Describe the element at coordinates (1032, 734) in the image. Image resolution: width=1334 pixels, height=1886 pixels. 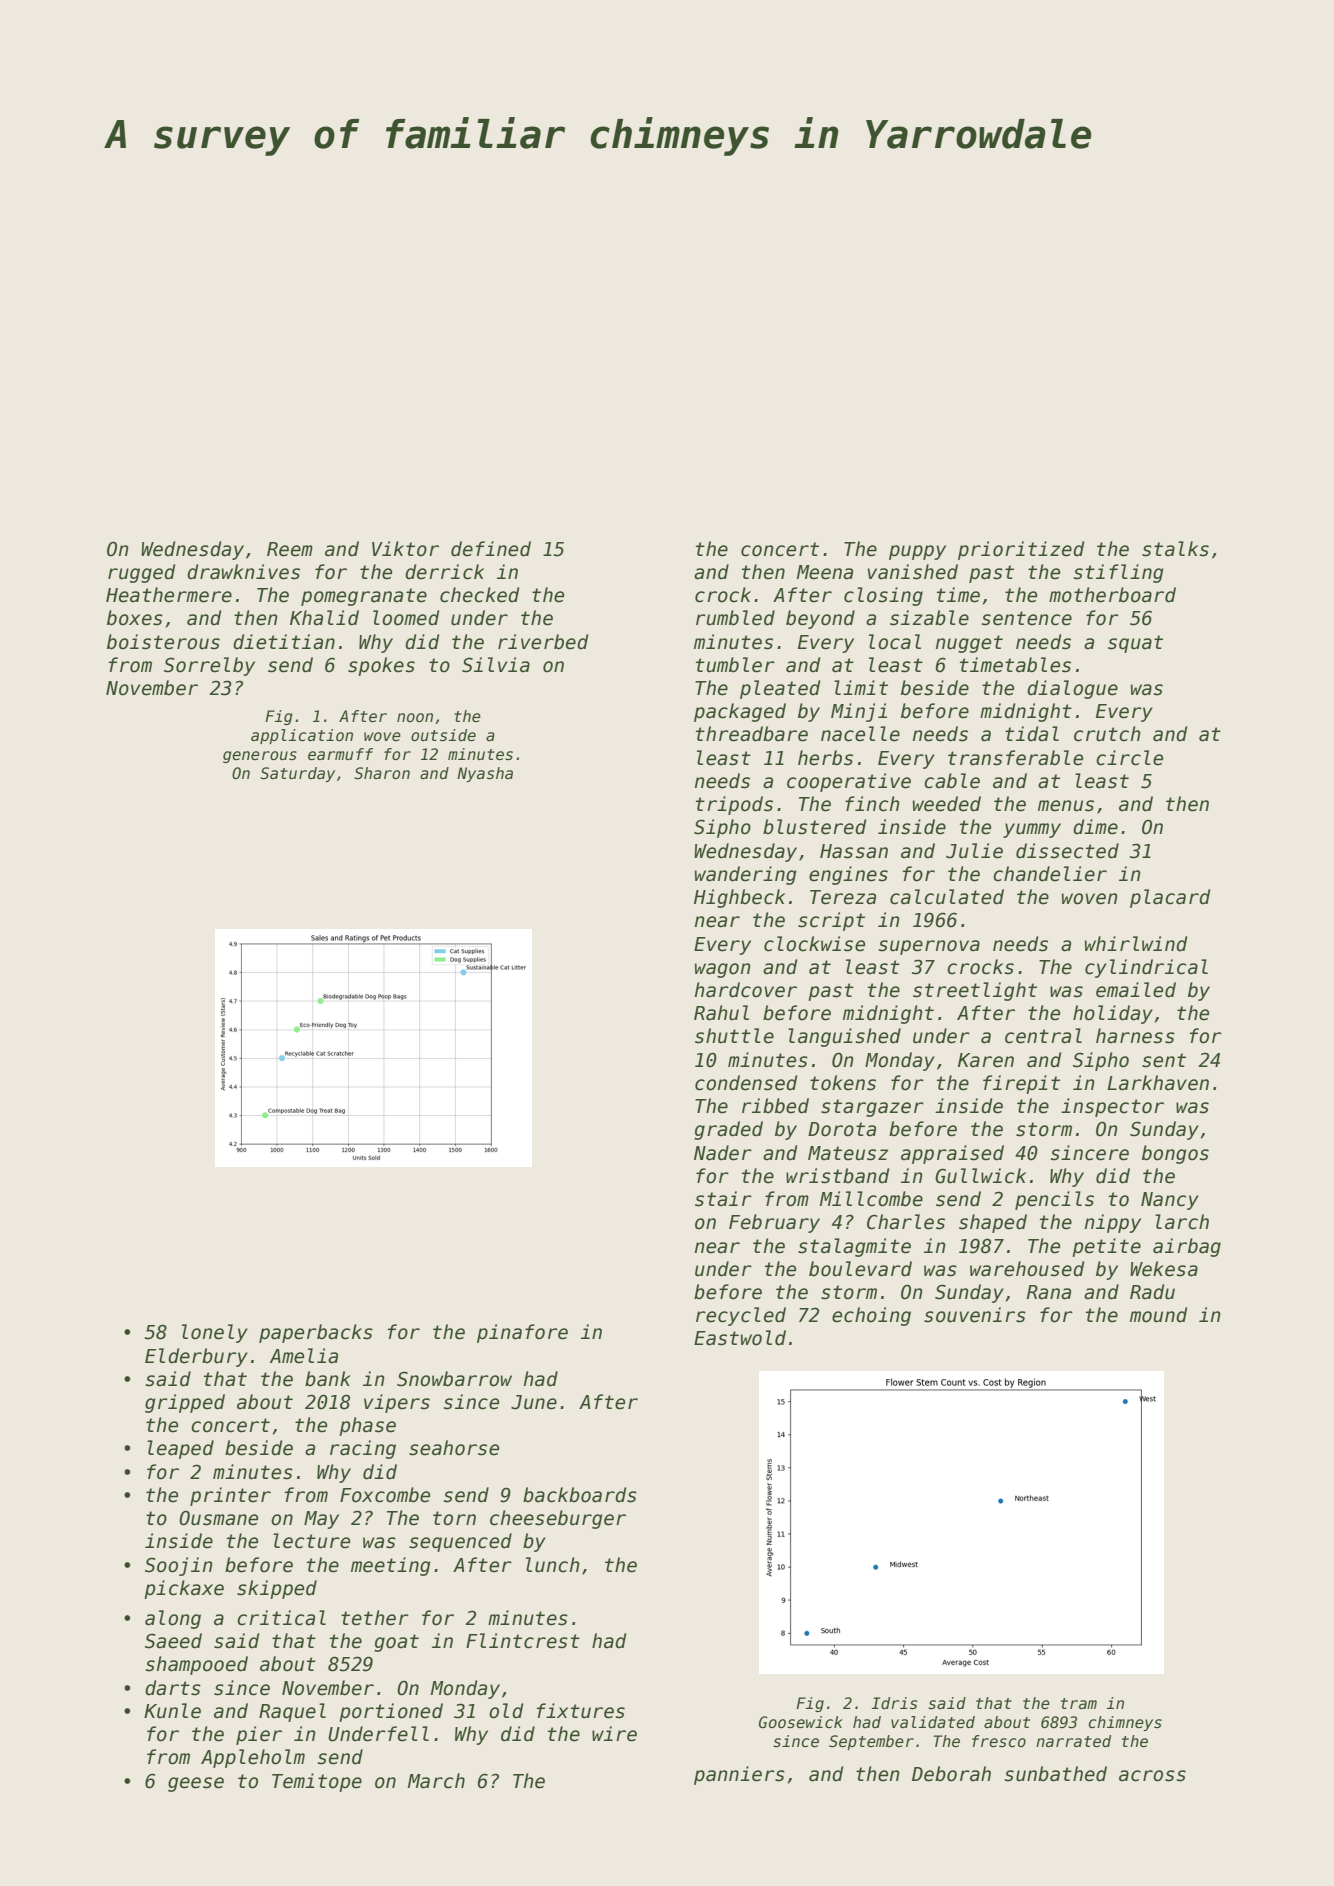
I see `tidal` at that location.
